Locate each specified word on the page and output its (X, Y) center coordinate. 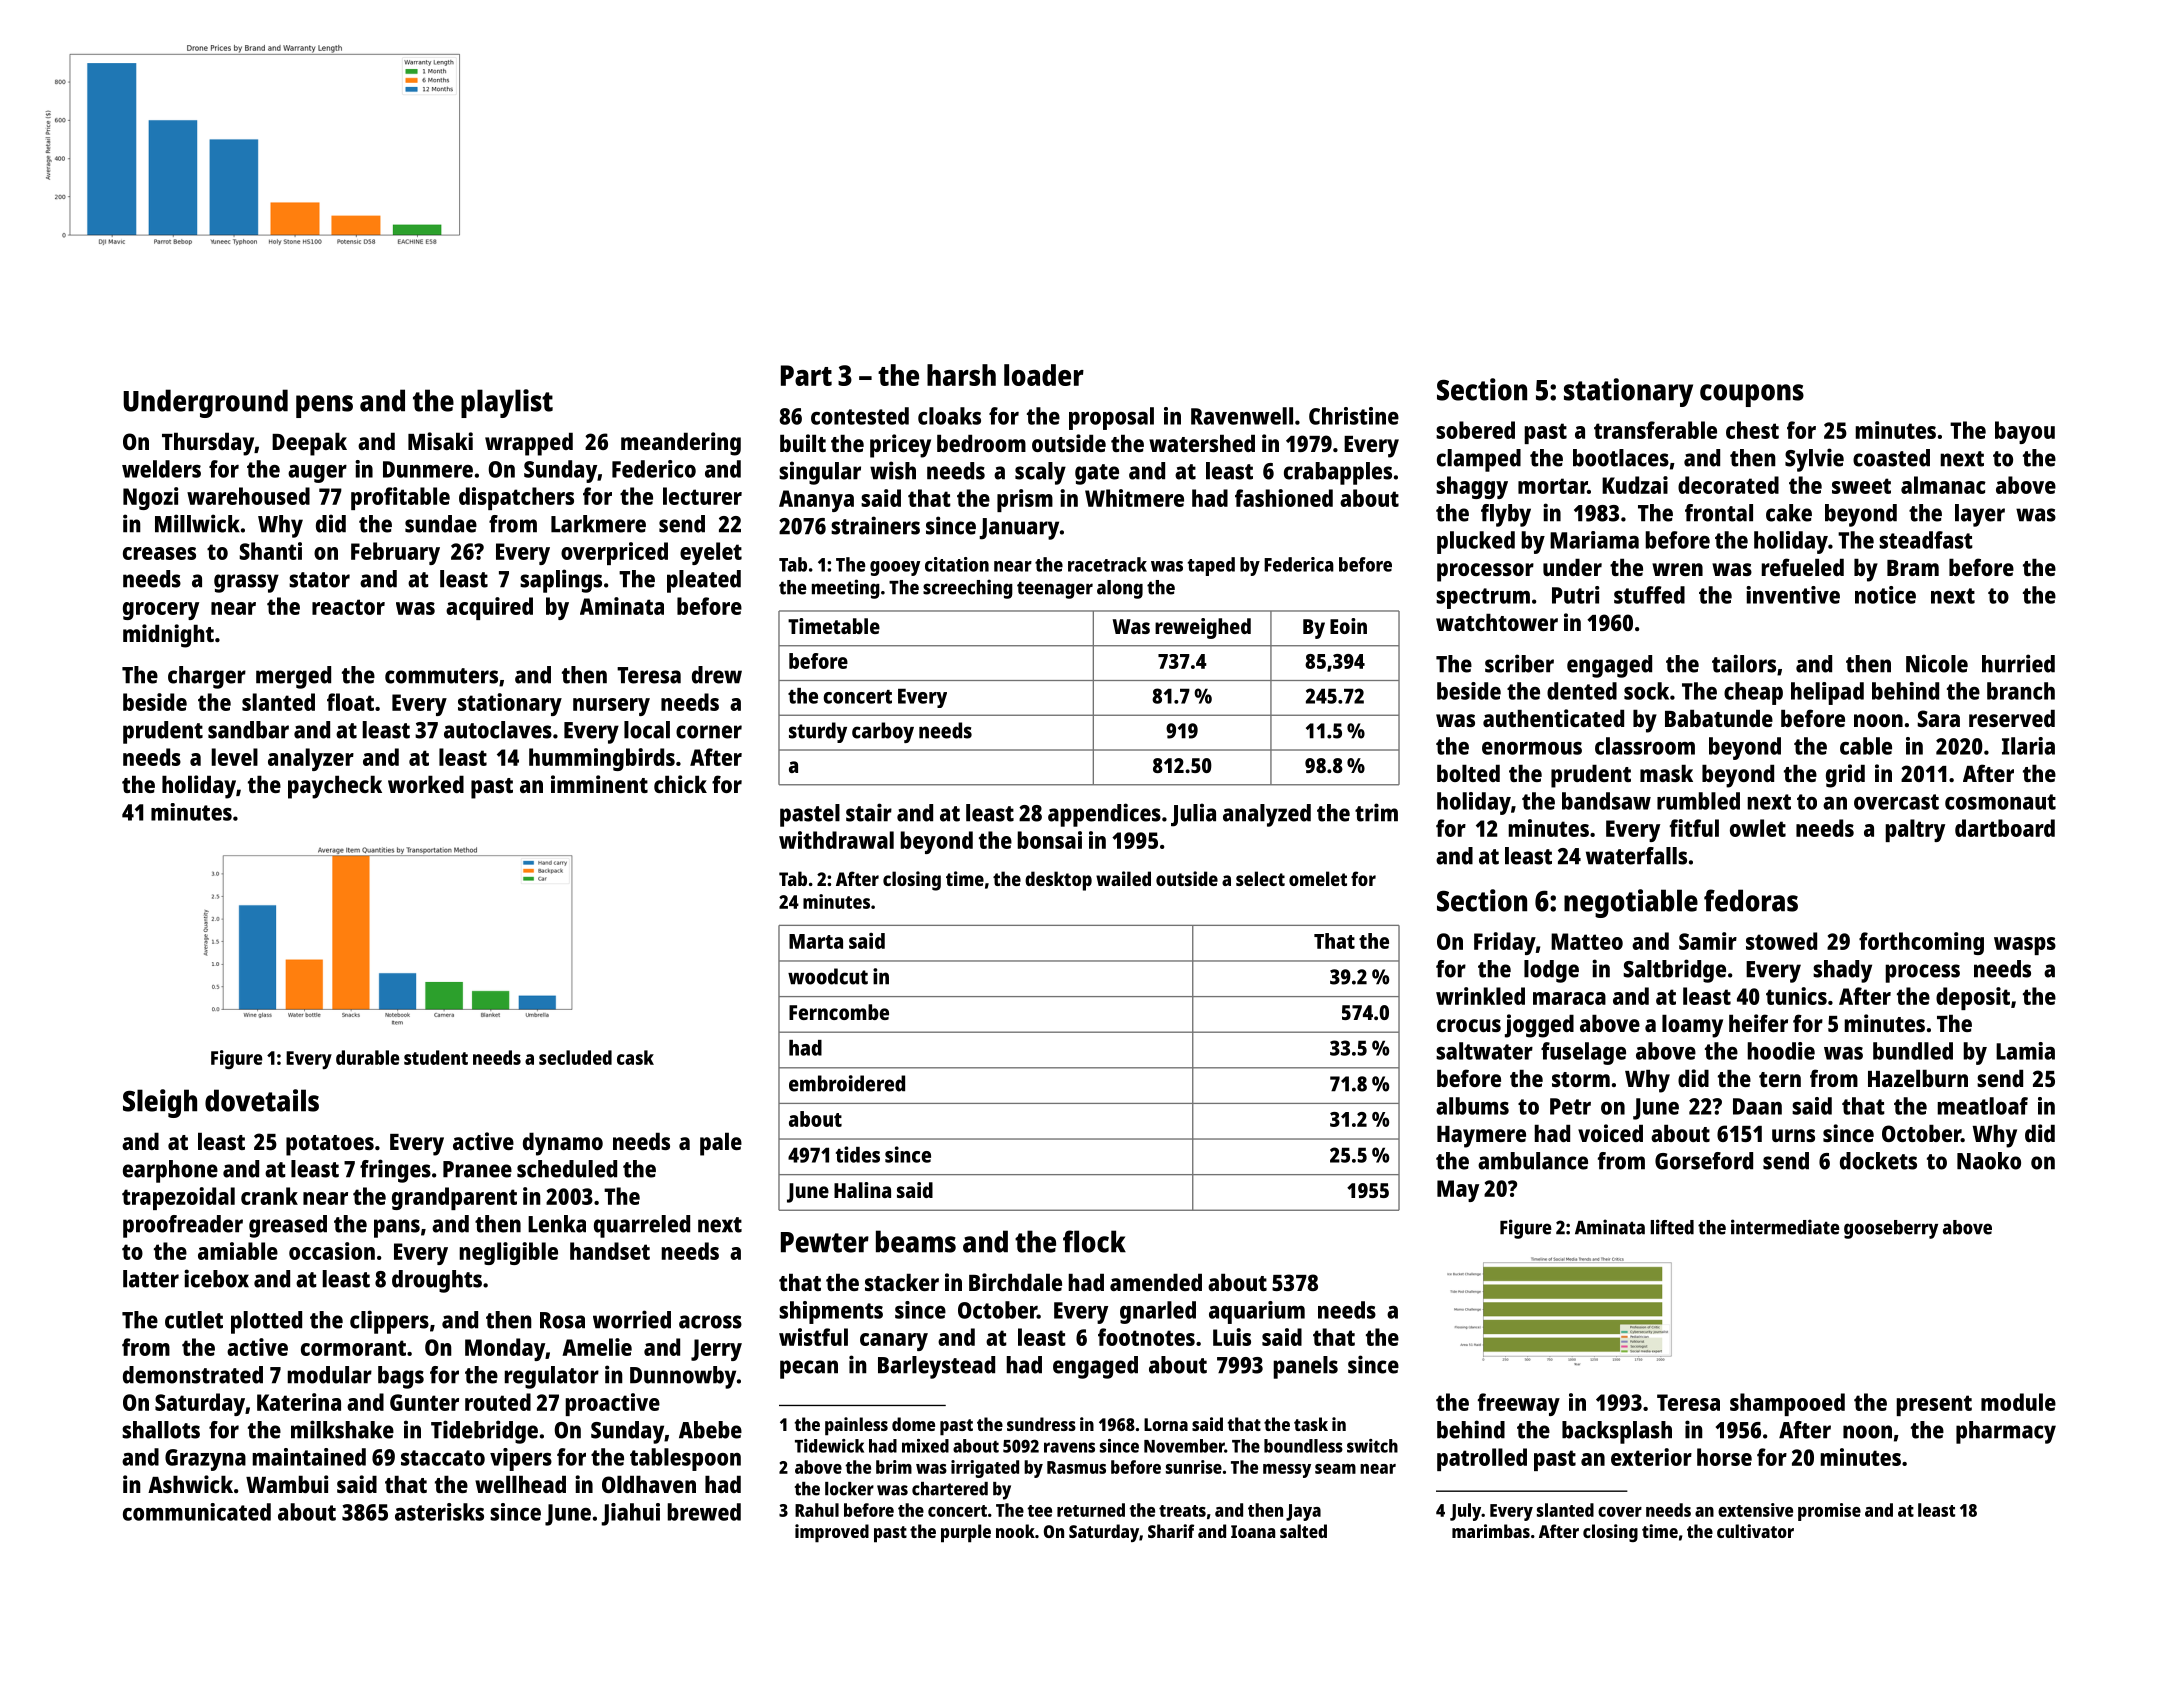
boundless (1303, 1446)
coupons (1752, 395)
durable (368, 1057)
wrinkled (1480, 996)
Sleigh (160, 1103)
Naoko (1989, 1161)
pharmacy (2006, 1432)
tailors (1744, 663)
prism (1025, 500)
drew (717, 675)
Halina (862, 1190)
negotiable (1631, 903)
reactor (348, 607)
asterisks (439, 1512)
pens (324, 406)
